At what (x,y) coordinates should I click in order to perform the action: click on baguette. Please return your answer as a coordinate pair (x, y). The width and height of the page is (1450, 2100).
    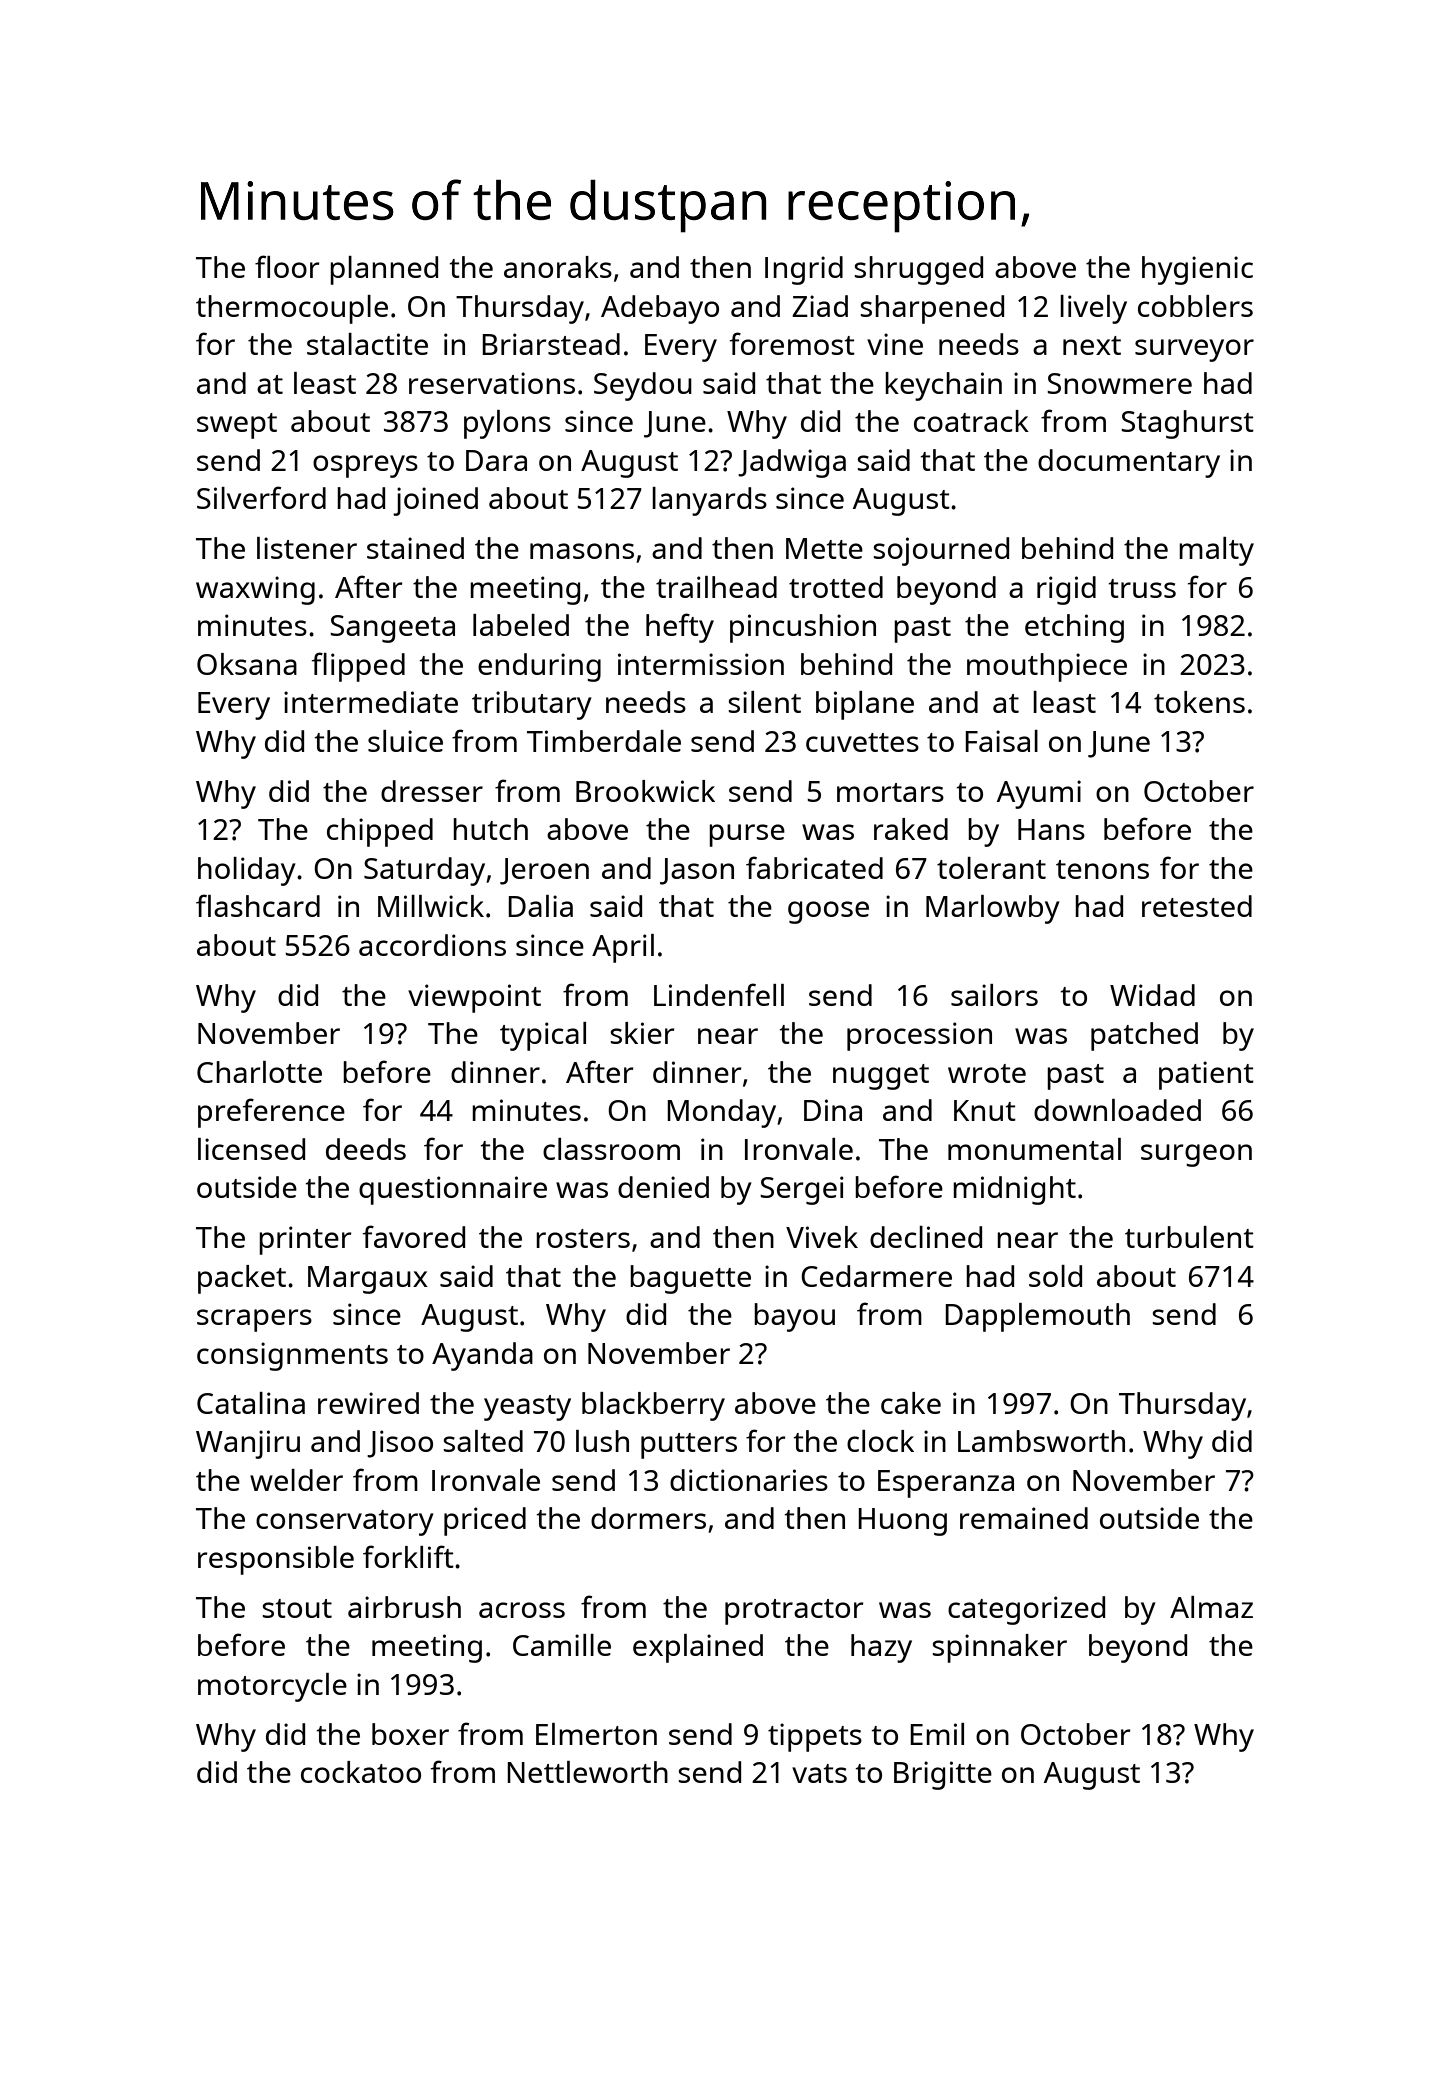
    Looking at the image, I should click on (690, 1279).
